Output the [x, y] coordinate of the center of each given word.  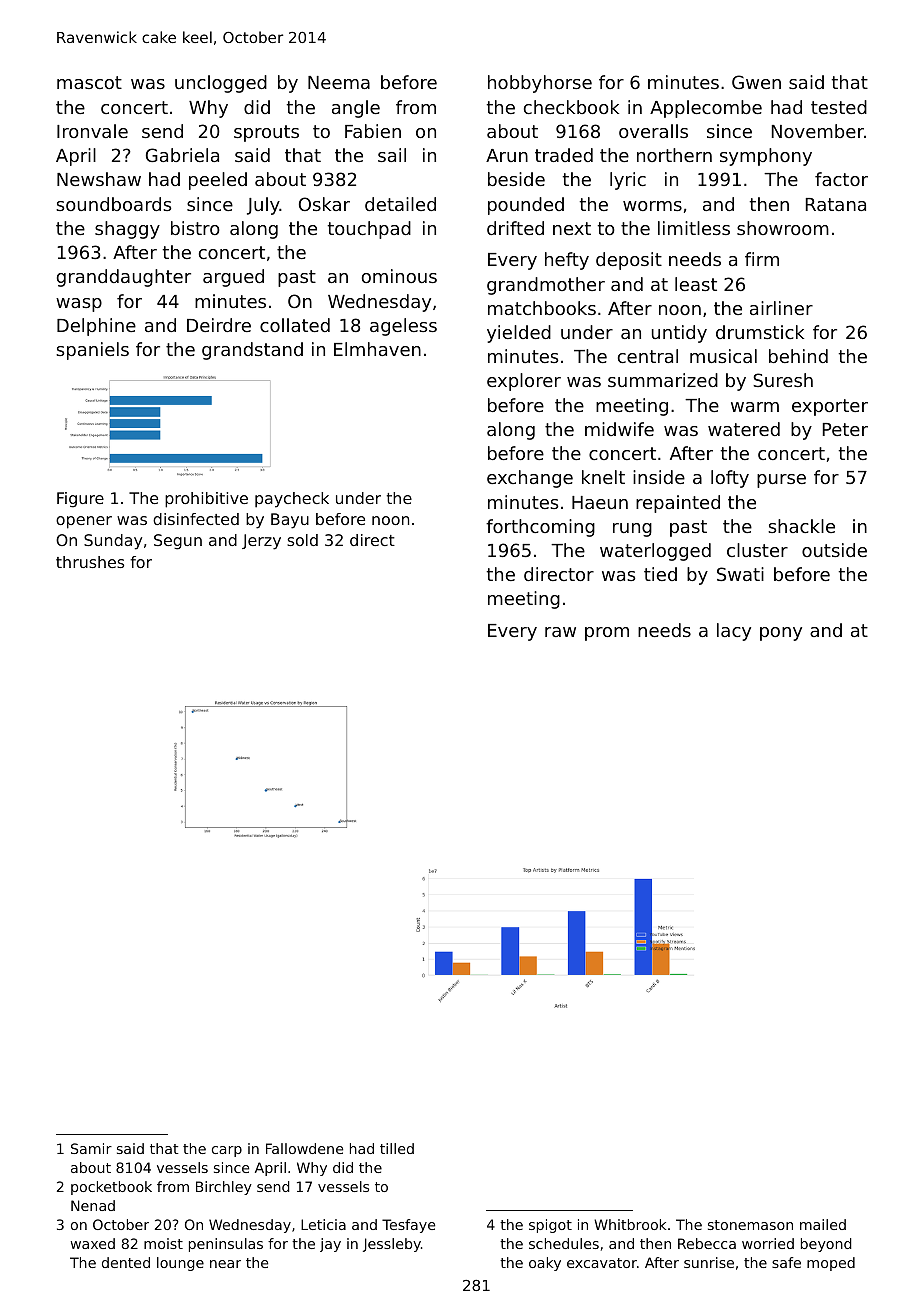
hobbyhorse [540, 84]
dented [126, 1262]
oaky [545, 1264]
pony [781, 634]
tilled [397, 1148]
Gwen [756, 82]
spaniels [92, 351]
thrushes [90, 562]
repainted [678, 504]
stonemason [750, 1225]
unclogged [221, 84]
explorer [524, 382]
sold [302, 540]
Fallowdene [304, 1148]
